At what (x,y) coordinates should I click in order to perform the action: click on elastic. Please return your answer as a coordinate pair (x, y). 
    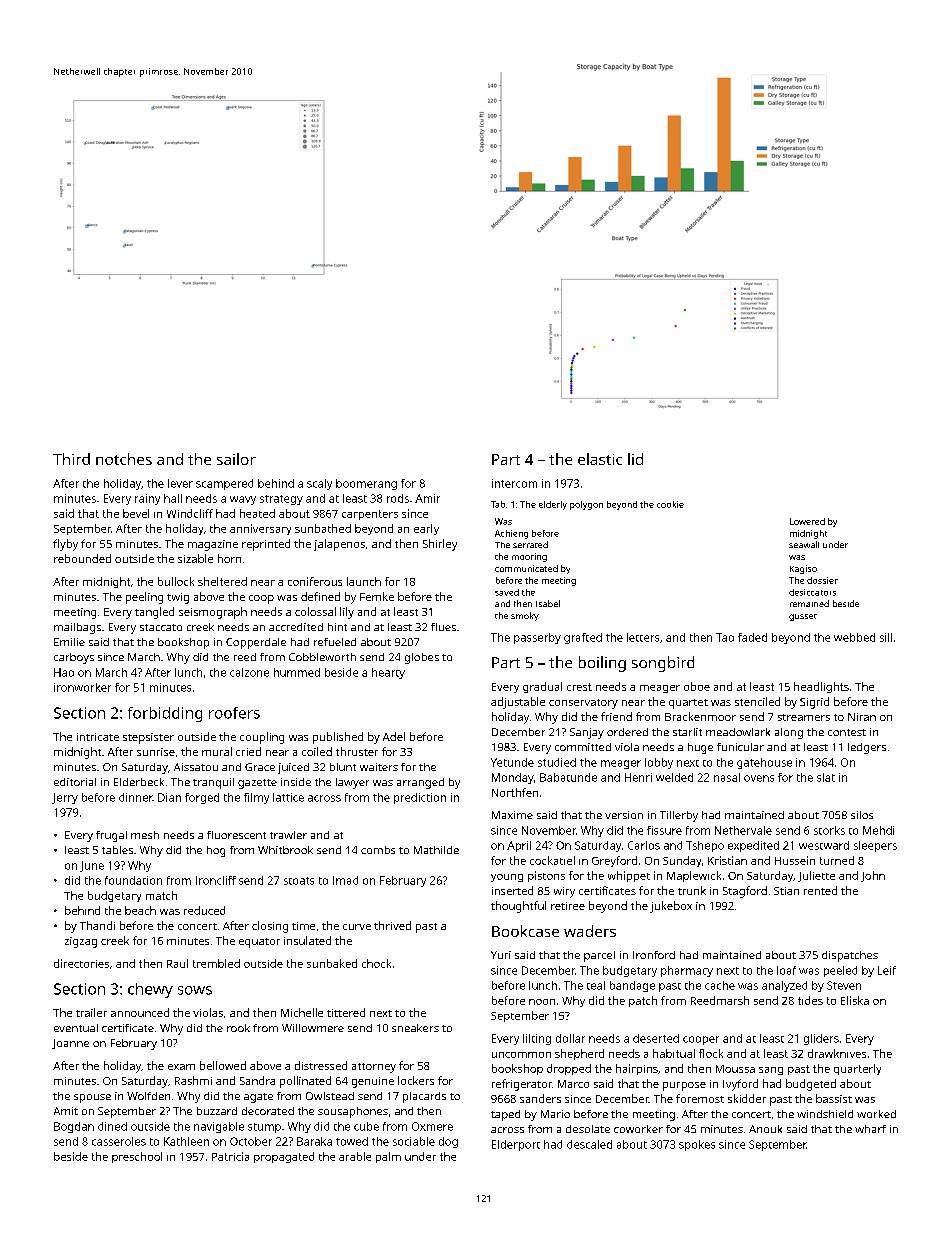
    Looking at the image, I should click on (600, 459).
